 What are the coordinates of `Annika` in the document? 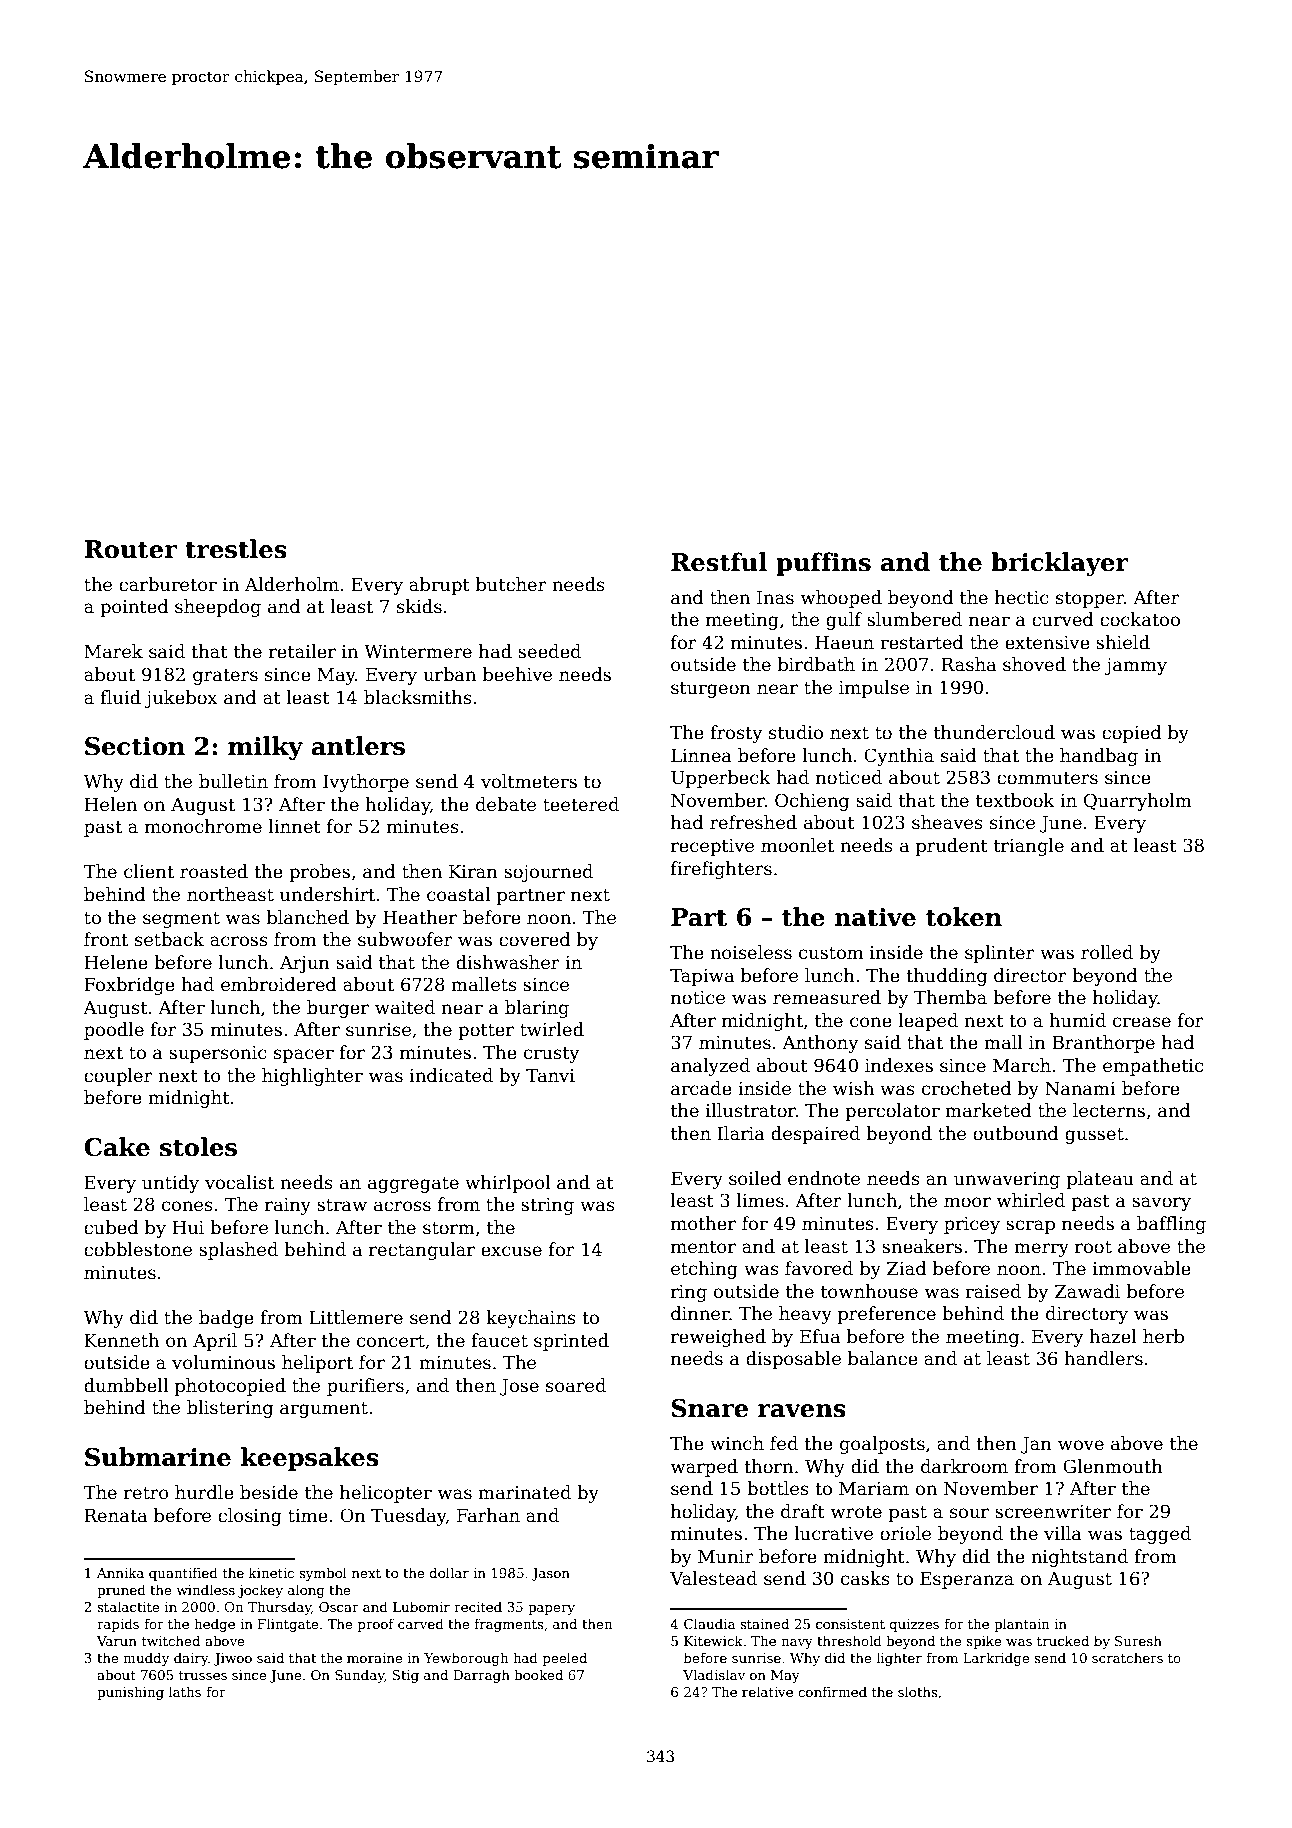 It's located at (120, 1572).
